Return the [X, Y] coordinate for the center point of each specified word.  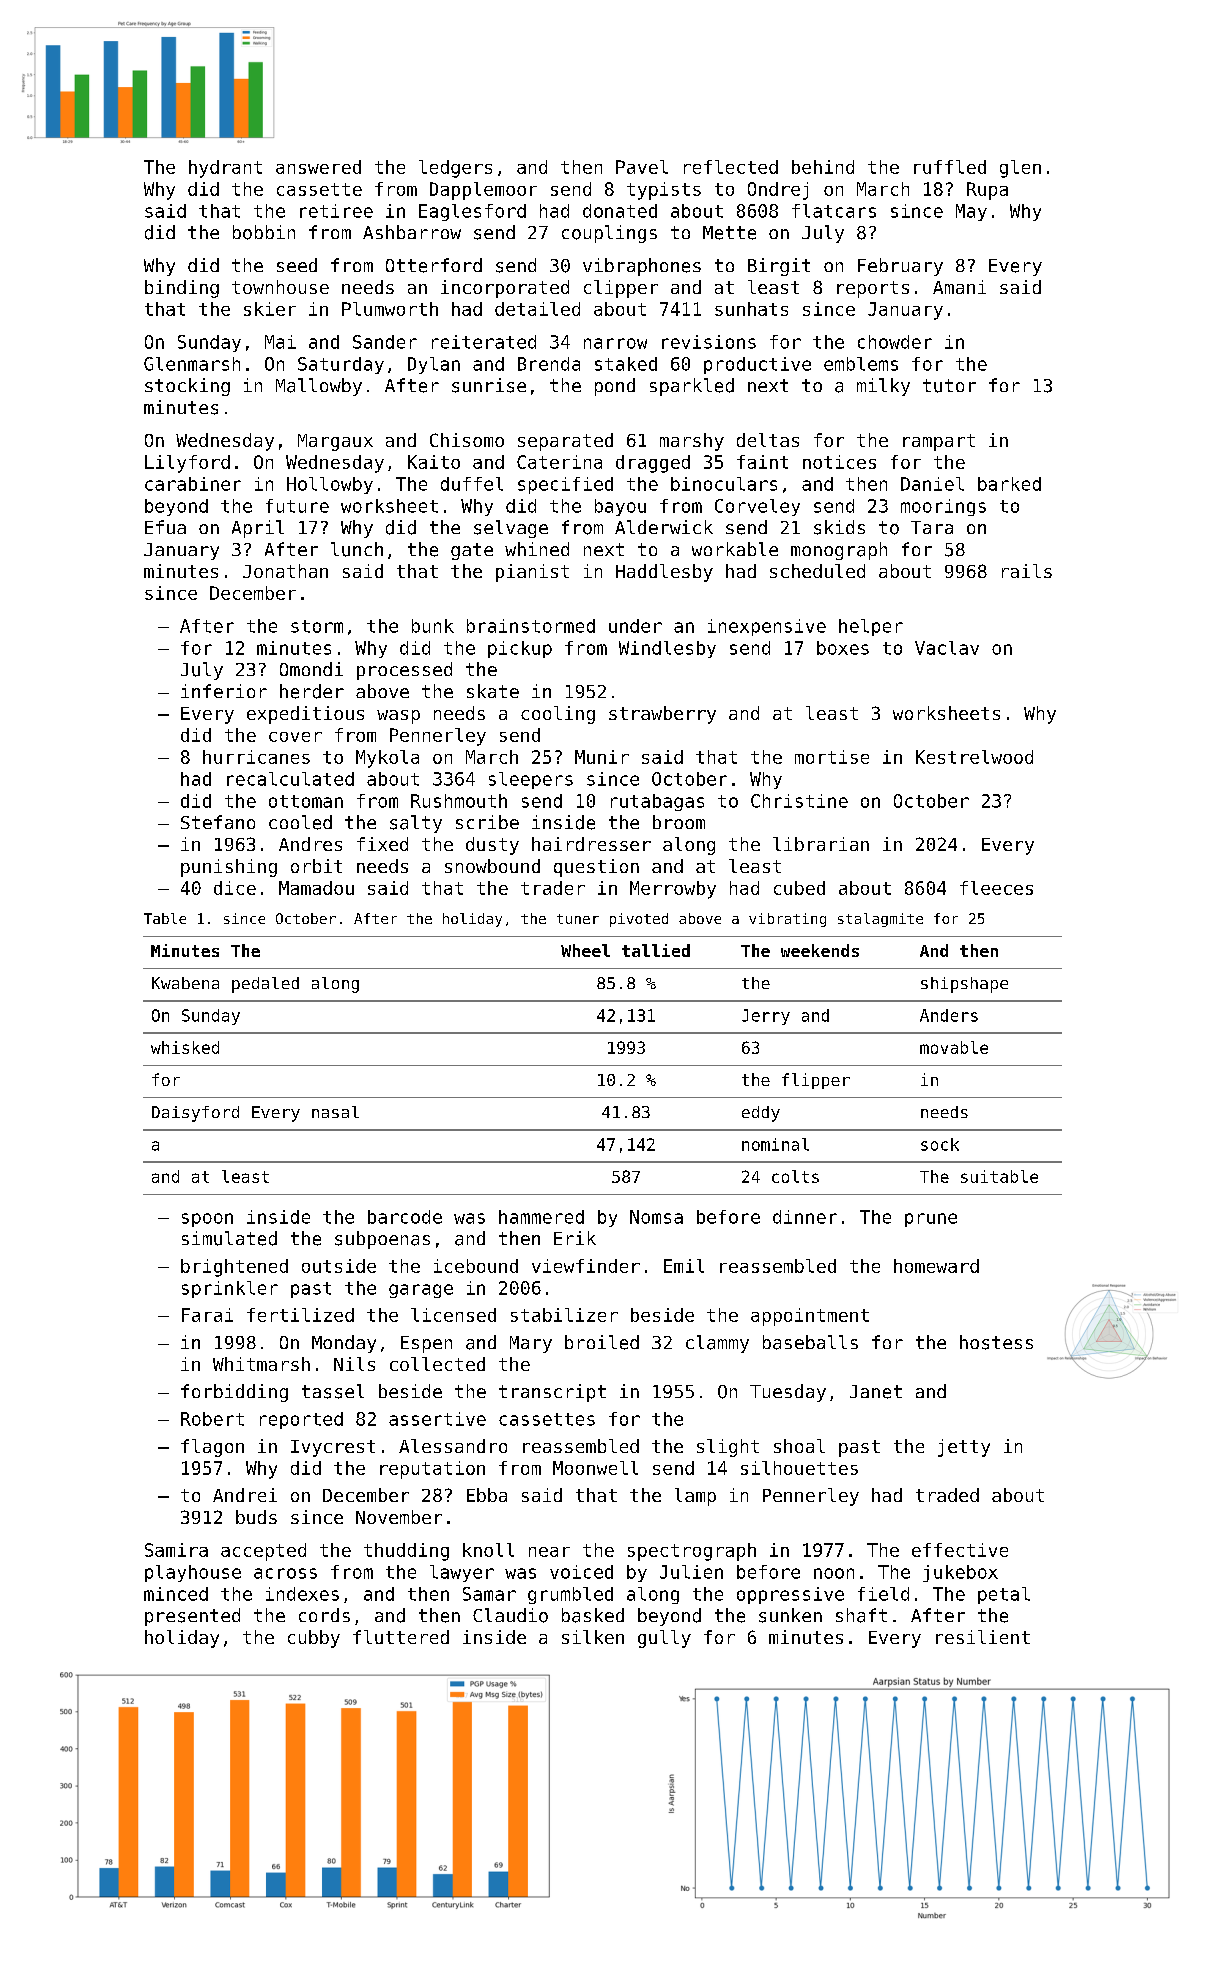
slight [728, 1448]
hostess [996, 1342]
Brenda [549, 364]
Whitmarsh [261, 1364]
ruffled [950, 167]
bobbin [264, 232]
